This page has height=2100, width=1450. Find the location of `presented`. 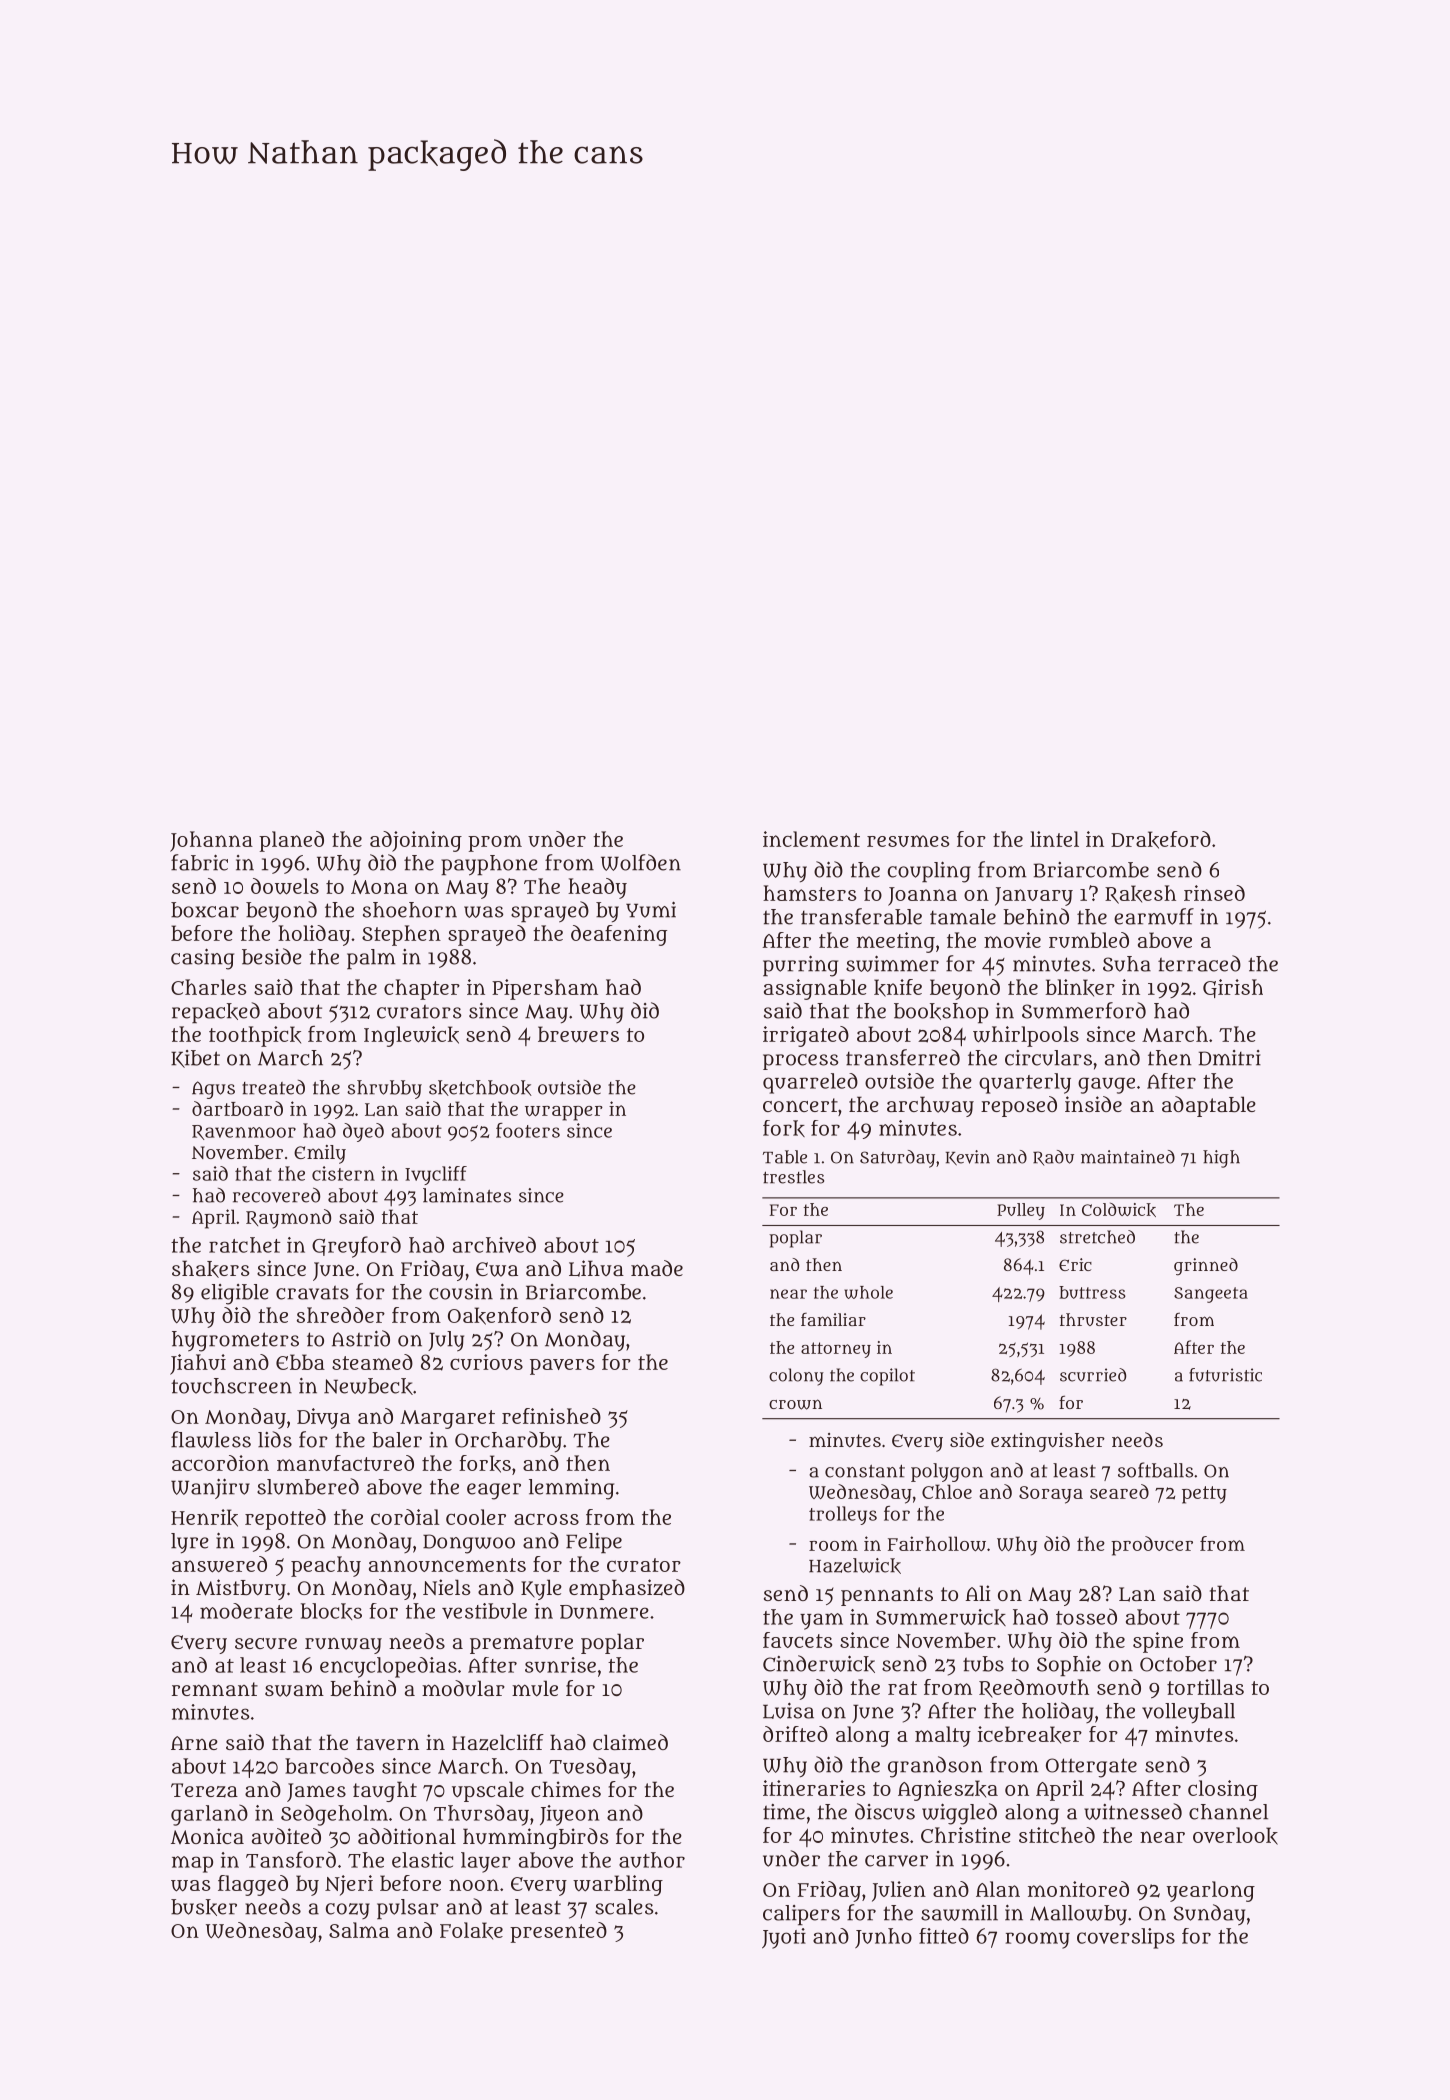

presented is located at coordinates (558, 1932).
